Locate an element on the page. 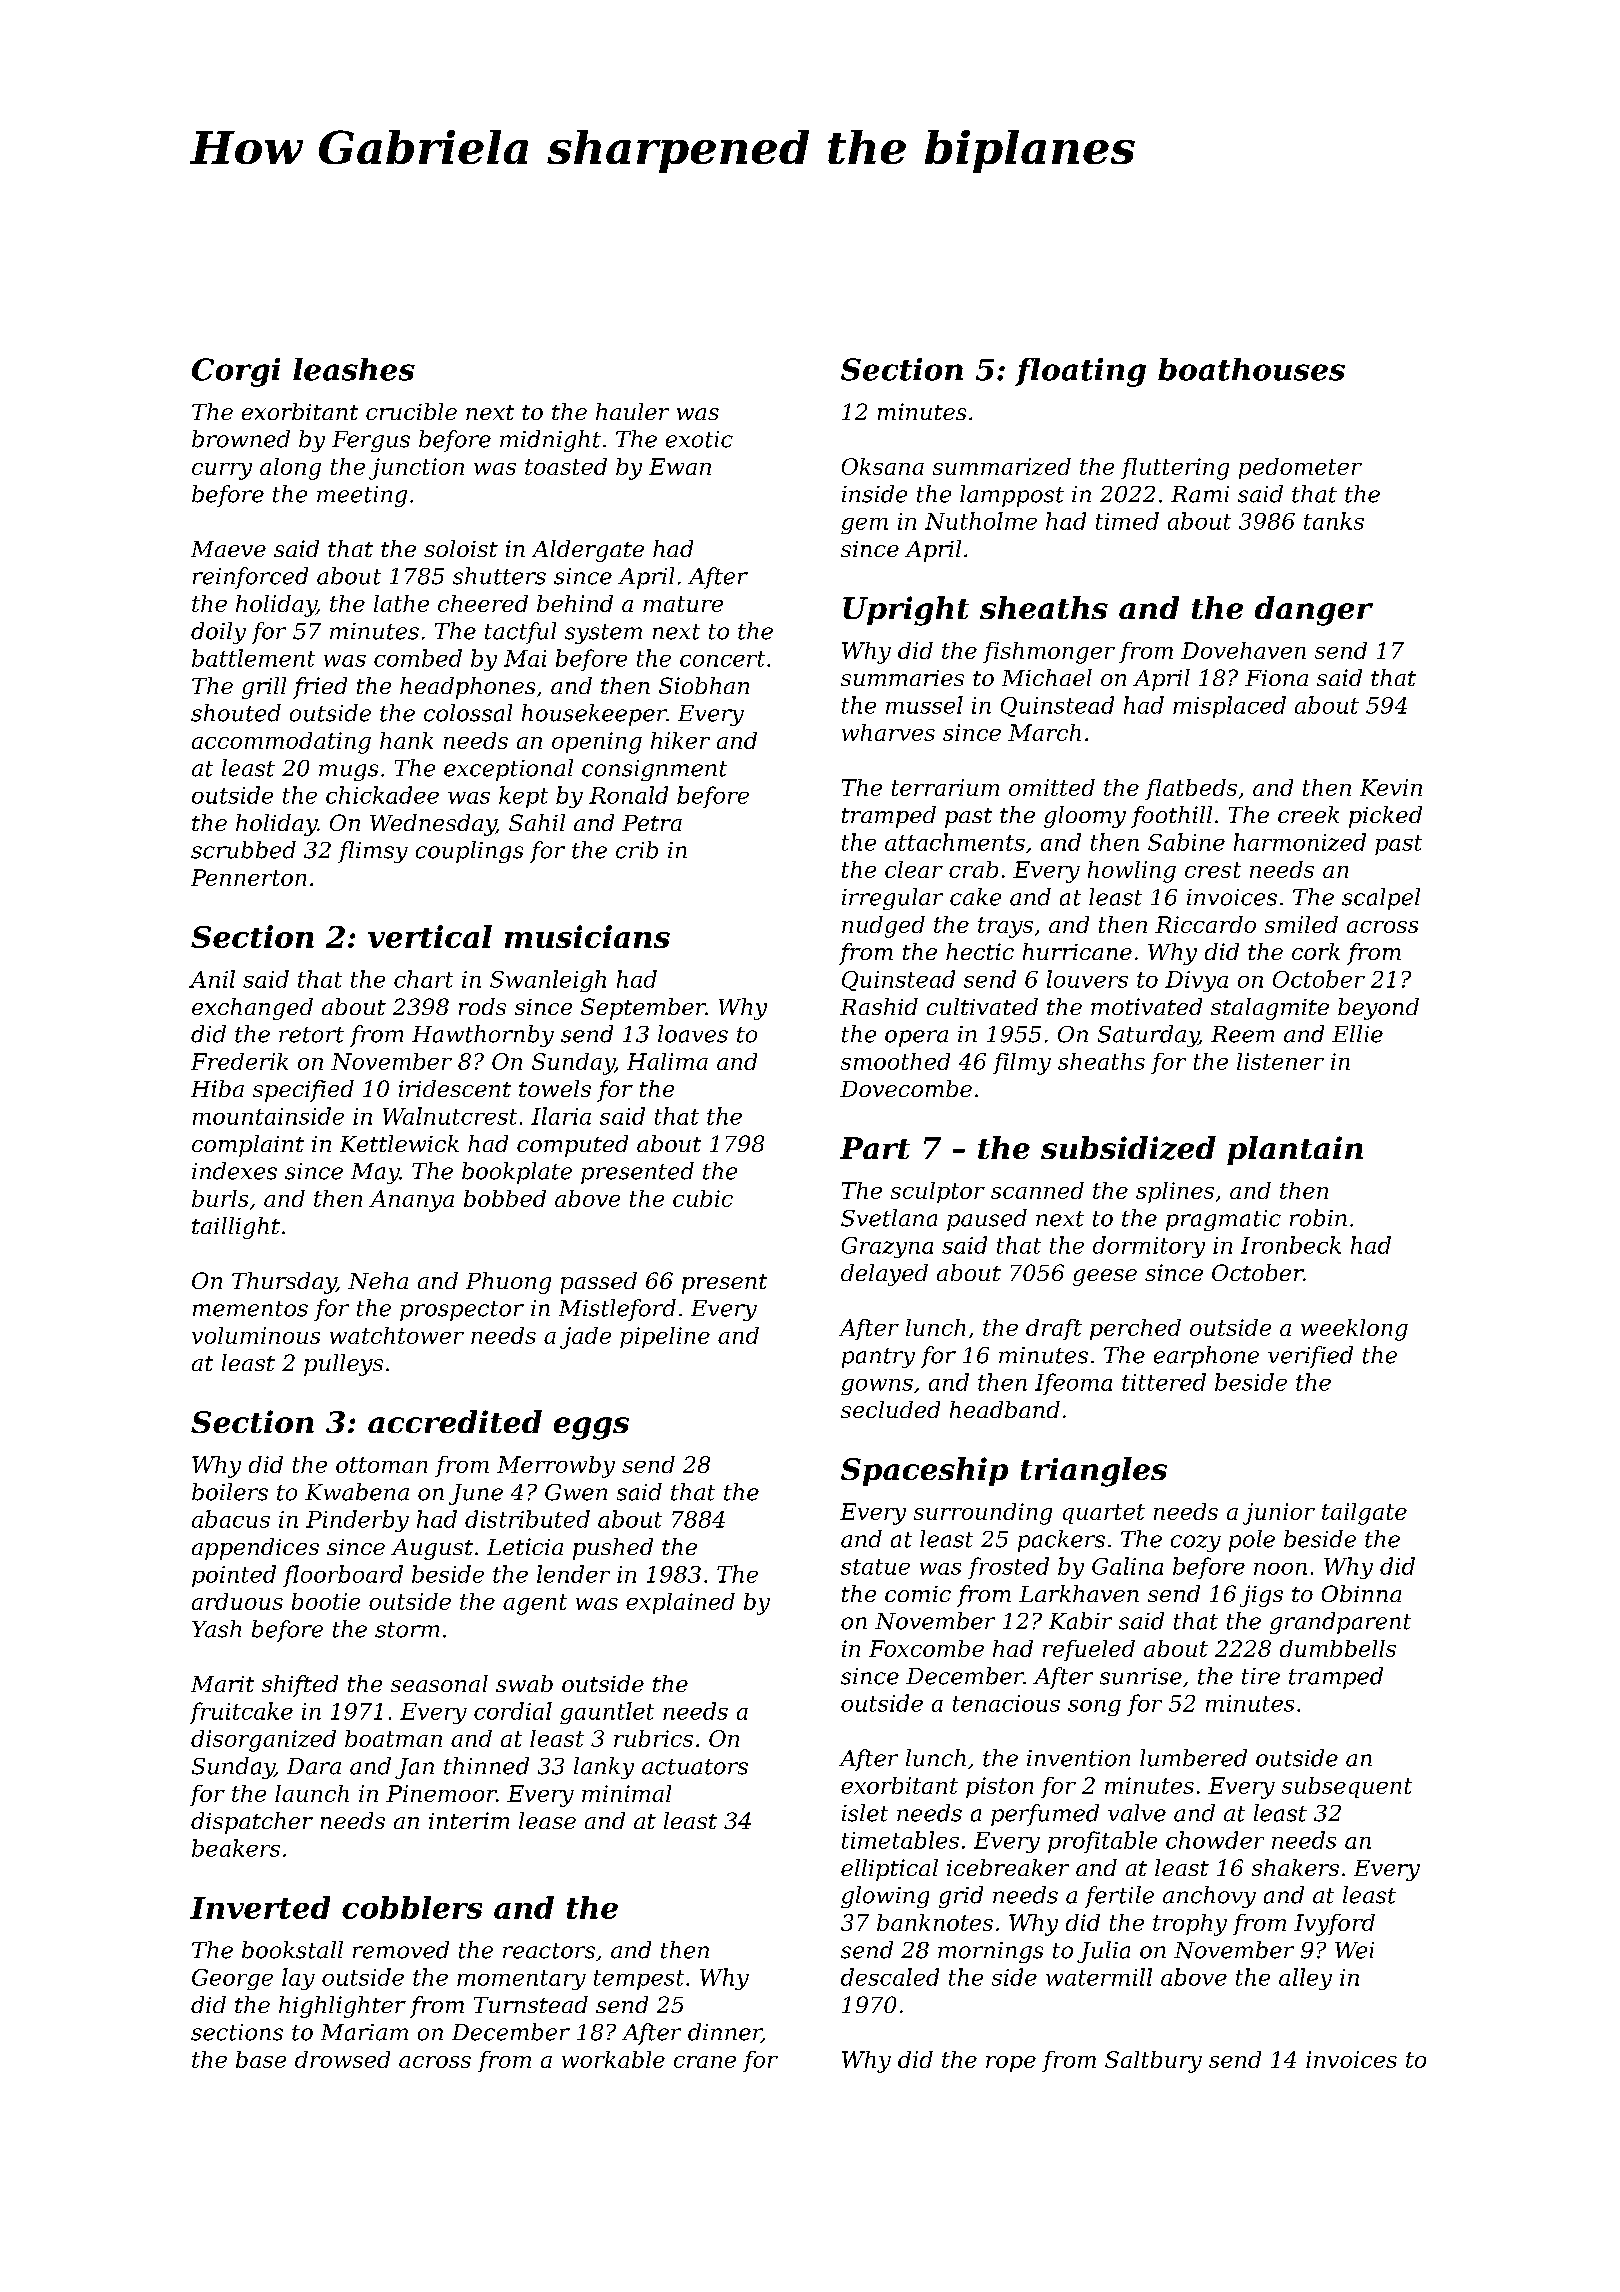 The image size is (1620, 2292). wharves is located at coordinates (888, 732).
